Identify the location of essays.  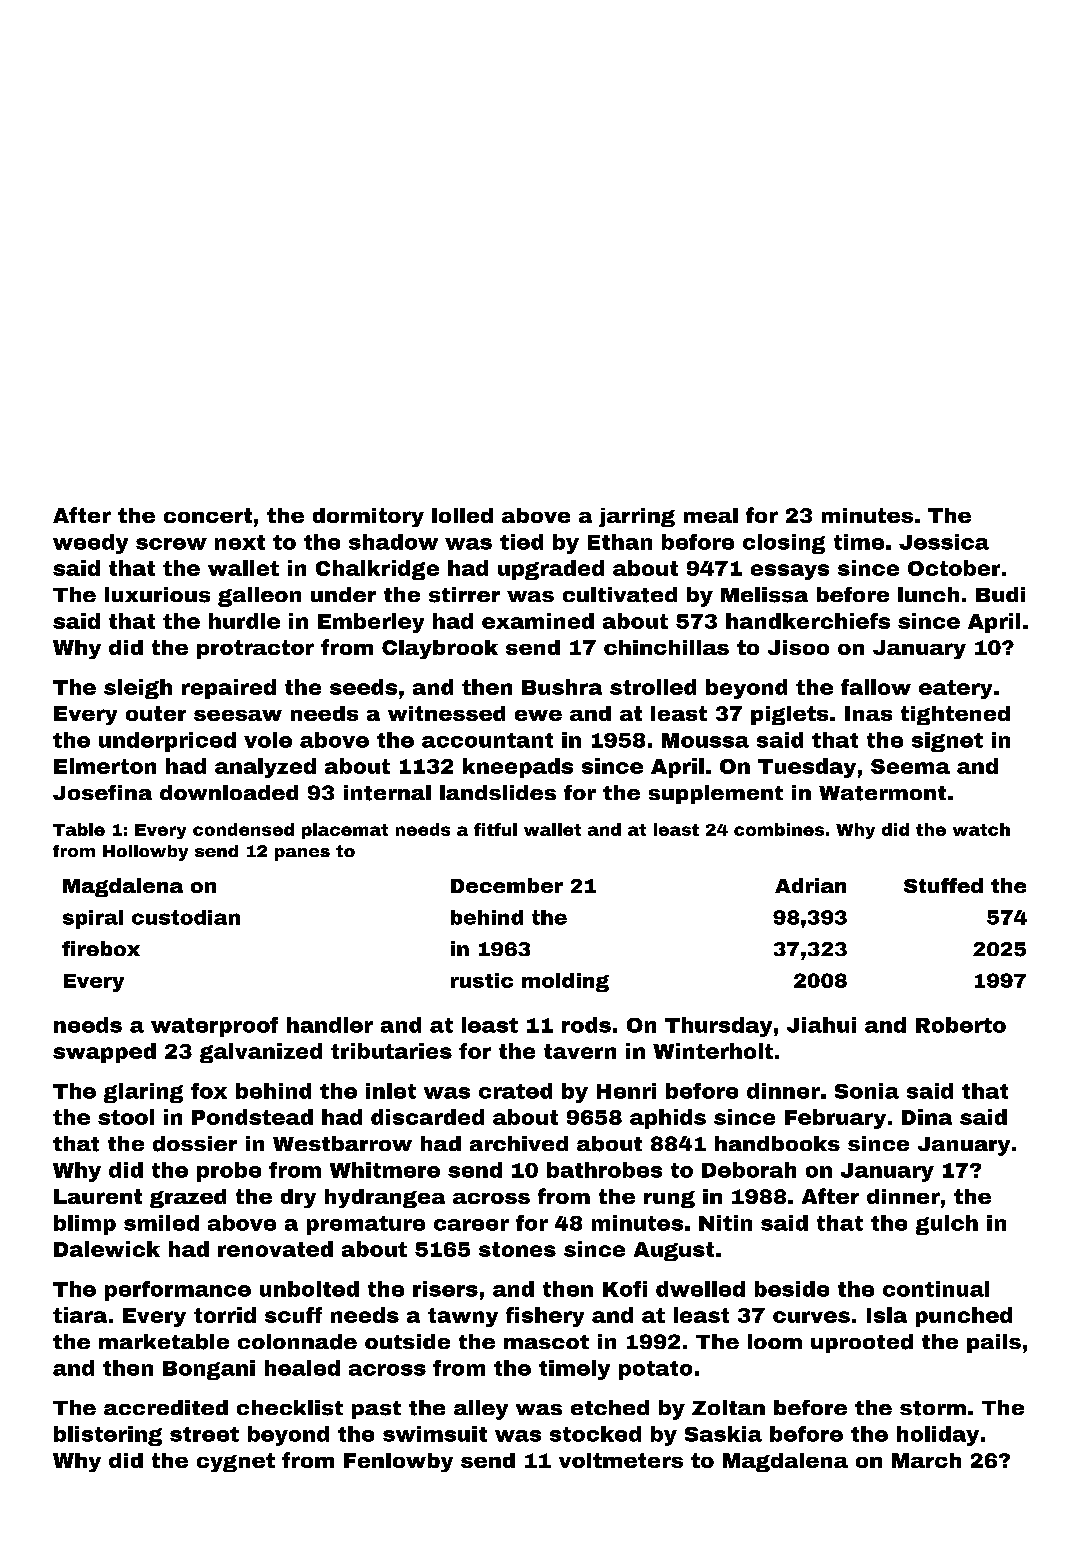
(790, 572).
